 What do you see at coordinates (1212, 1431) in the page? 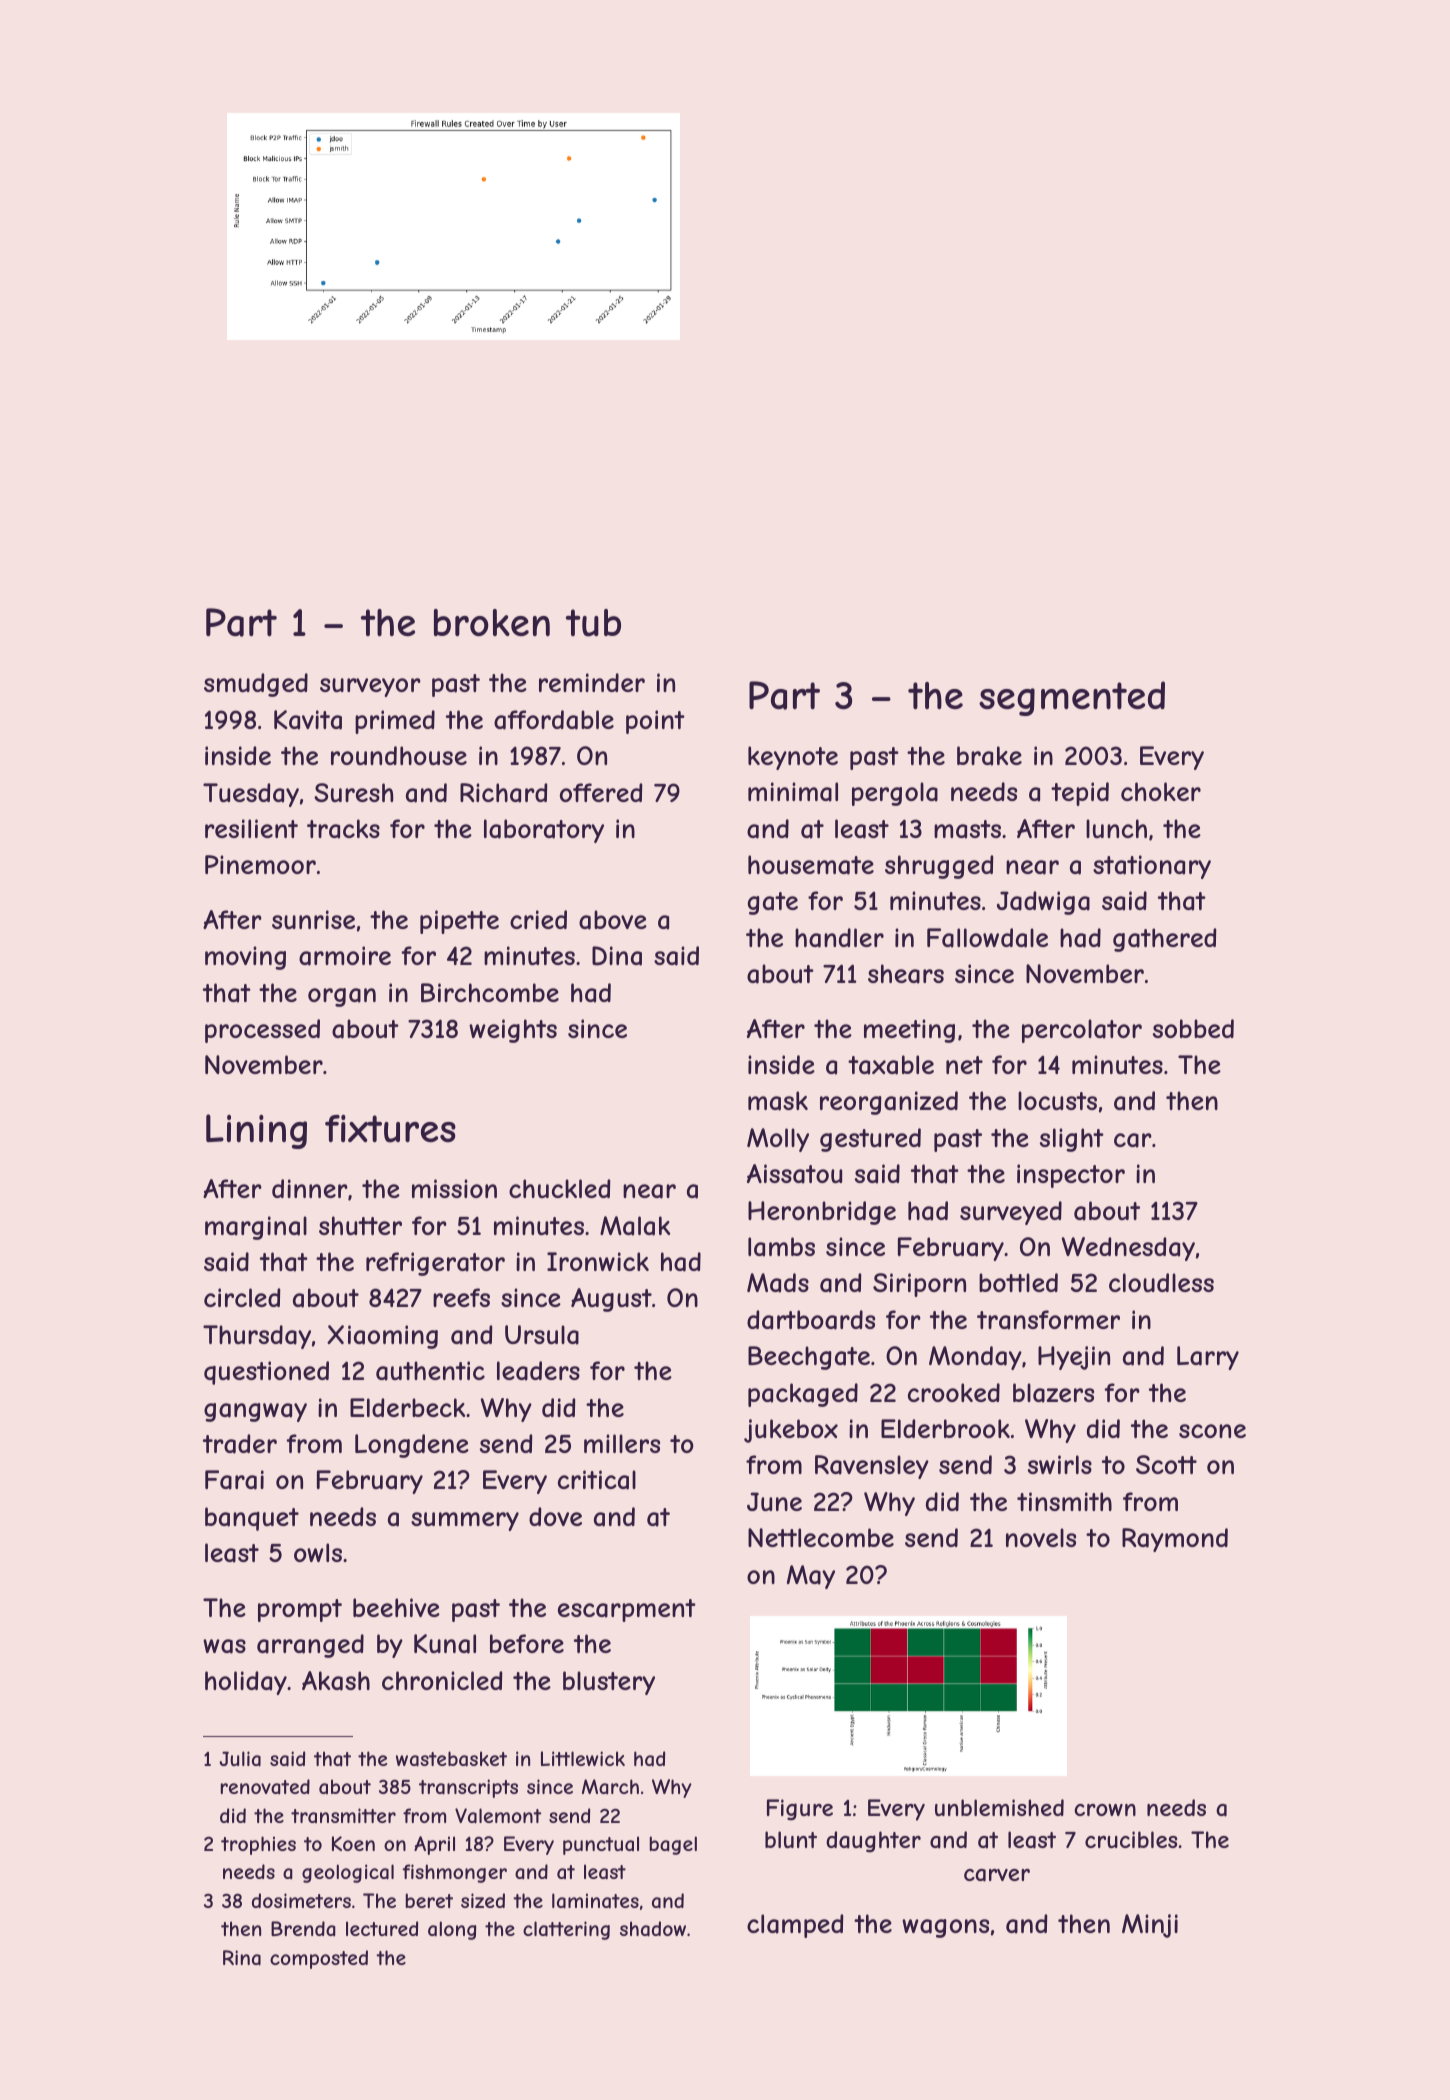
I see `scone` at bounding box center [1212, 1431].
